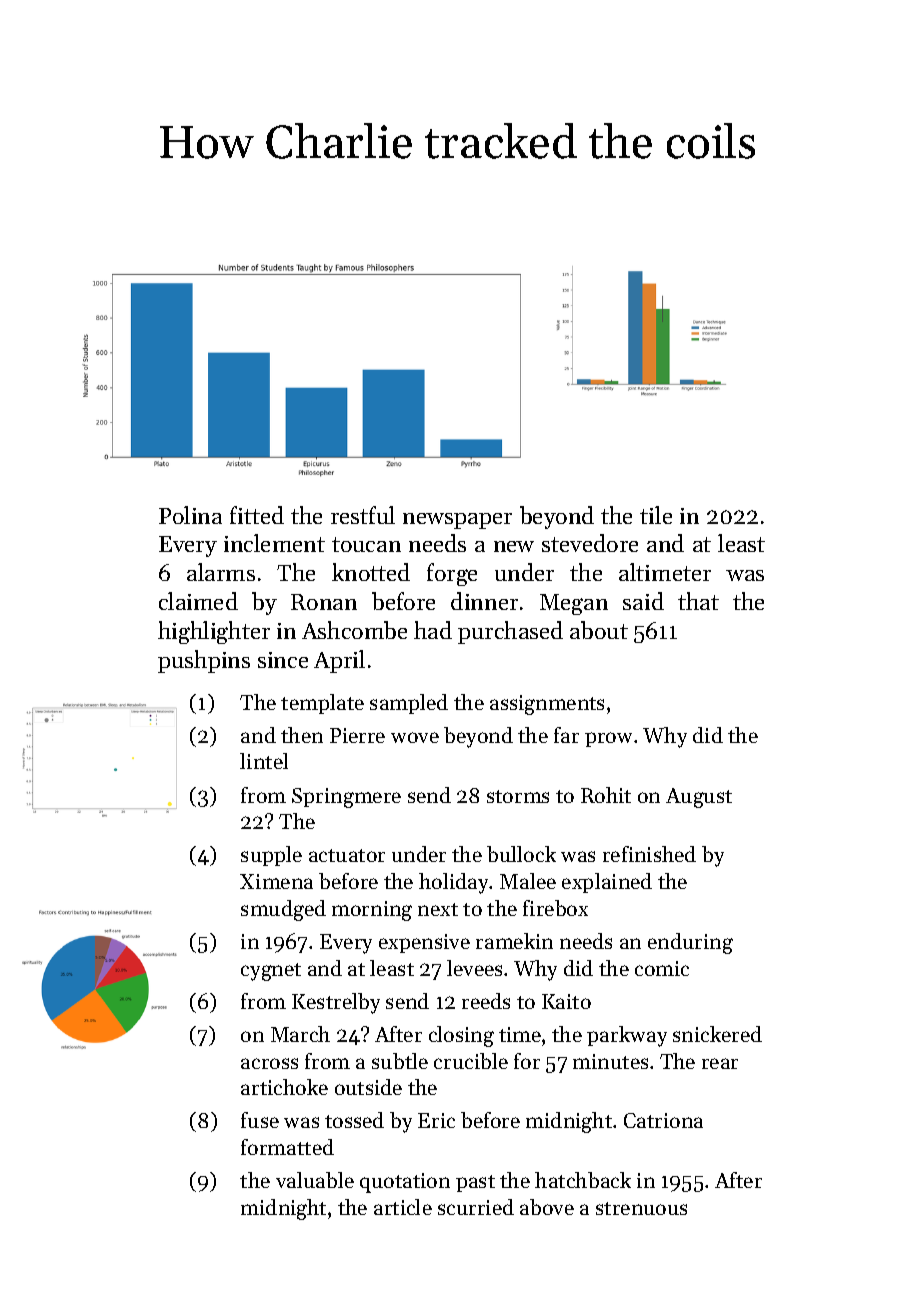 The width and height of the screenshot is (924, 1311). Describe the element at coordinates (518, 796) in the screenshot. I see `storms` at that location.
